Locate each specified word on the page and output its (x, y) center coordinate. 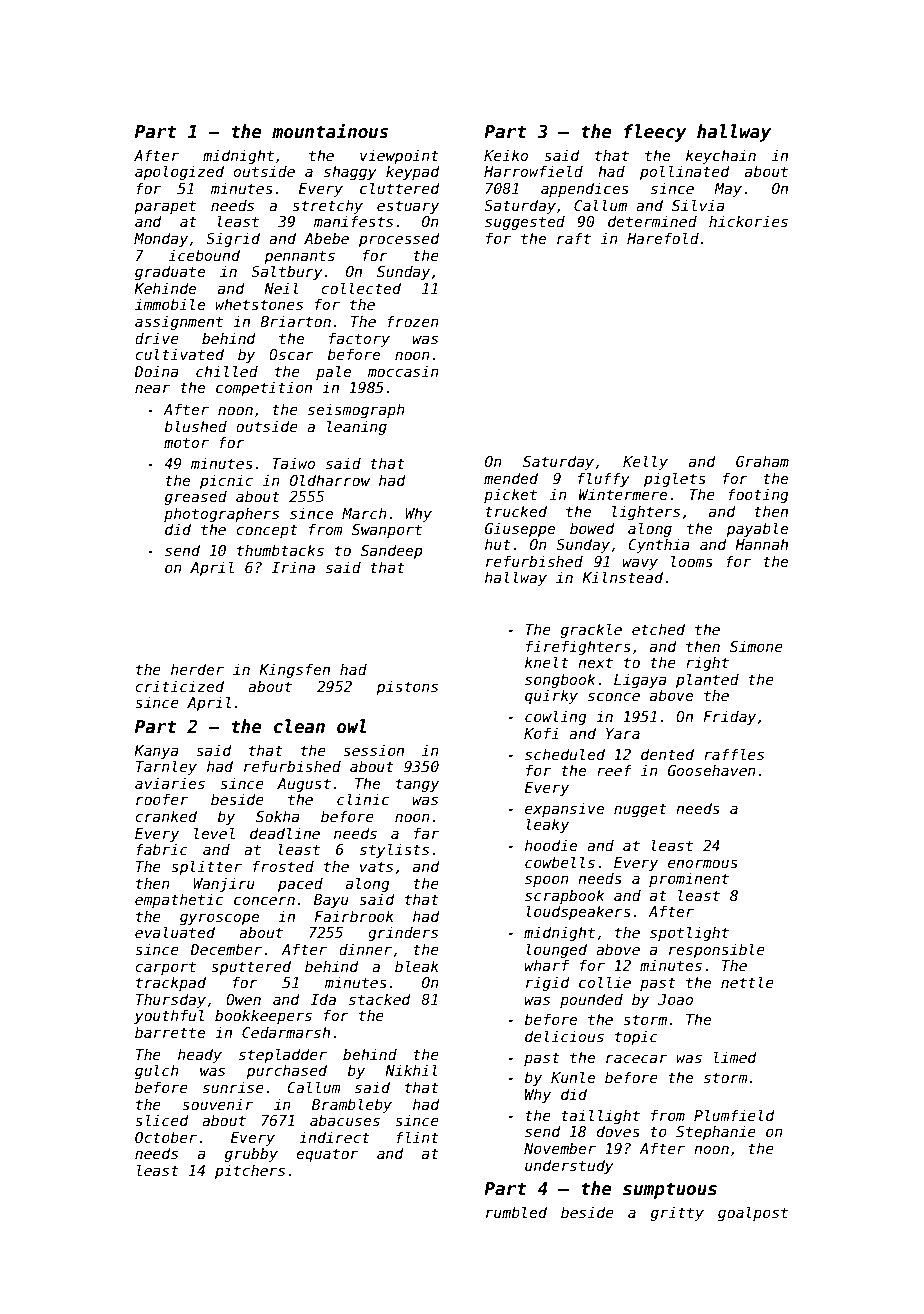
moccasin (403, 371)
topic (636, 1037)
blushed (196, 426)
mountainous (330, 131)
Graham (762, 461)
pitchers (250, 1171)
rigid (548, 983)
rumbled (516, 1212)
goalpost (753, 1213)
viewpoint (399, 156)
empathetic (179, 900)
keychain (721, 156)
